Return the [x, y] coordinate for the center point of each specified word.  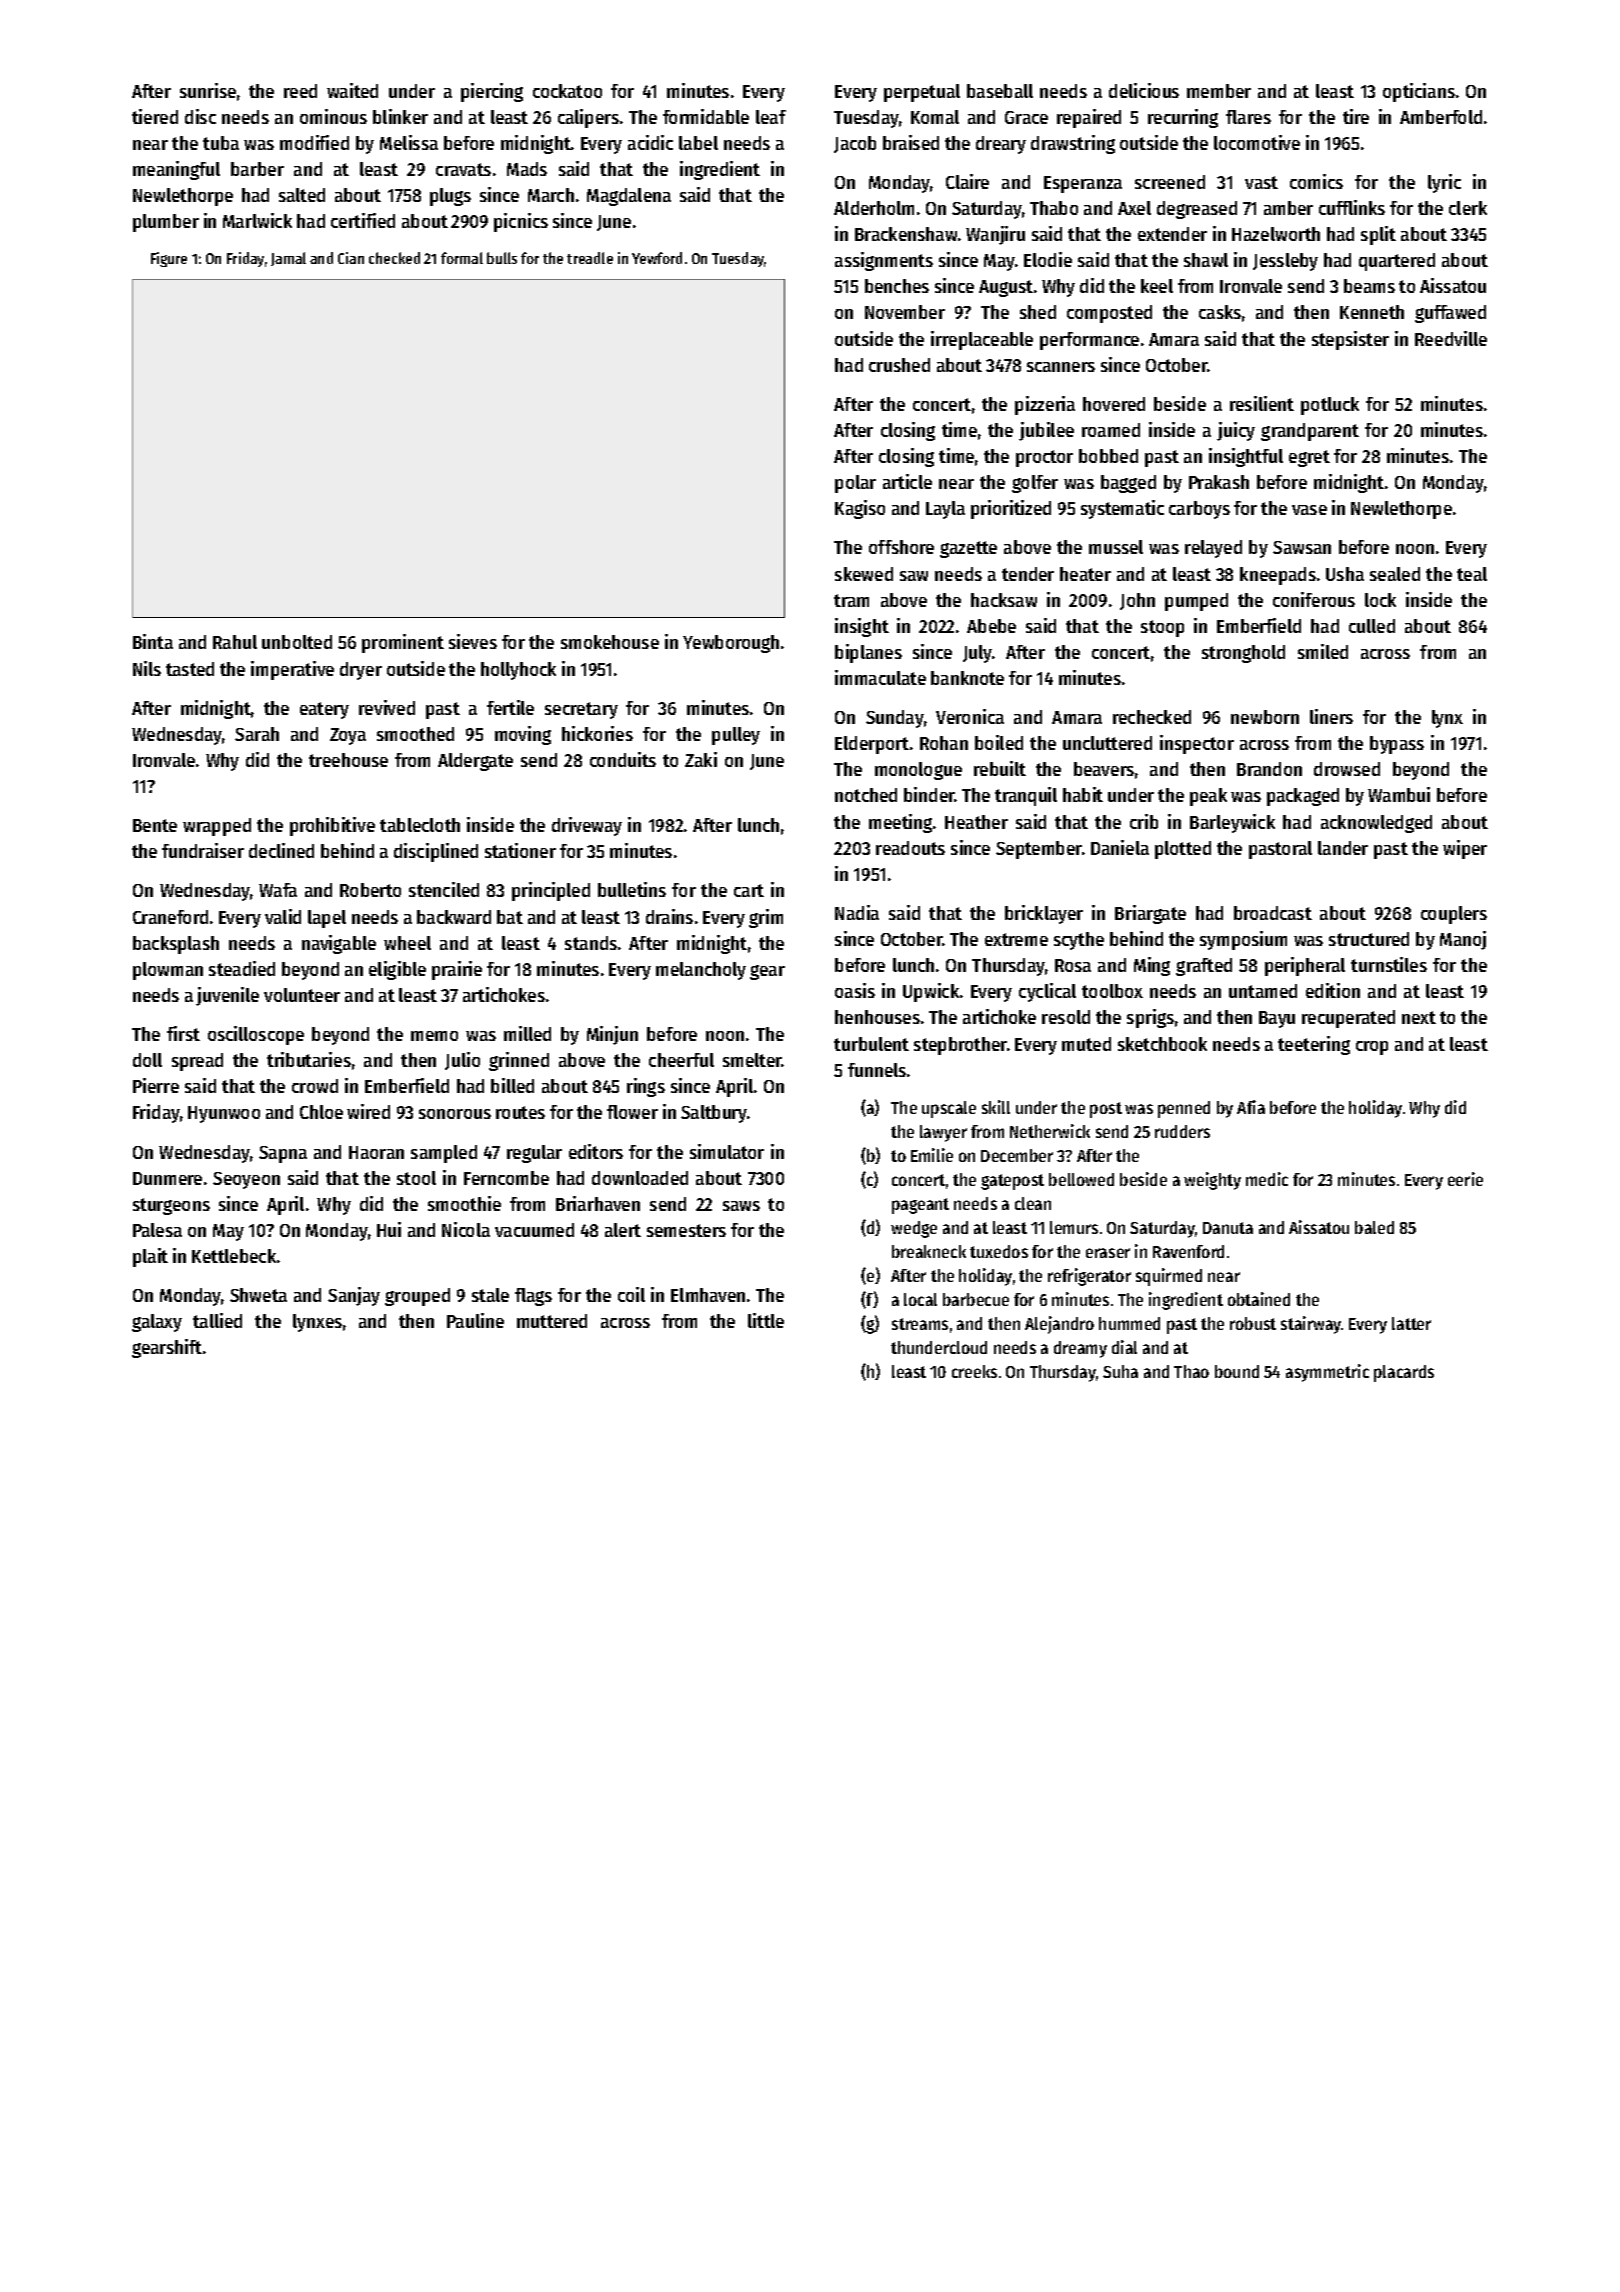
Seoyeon [246, 1180]
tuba [221, 143]
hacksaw [1004, 600]
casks [1220, 312]
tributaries [309, 1059]
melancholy [701, 971]
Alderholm [874, 208]
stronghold [1243, 654]
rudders [1182, 1131]
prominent [403, 643]
